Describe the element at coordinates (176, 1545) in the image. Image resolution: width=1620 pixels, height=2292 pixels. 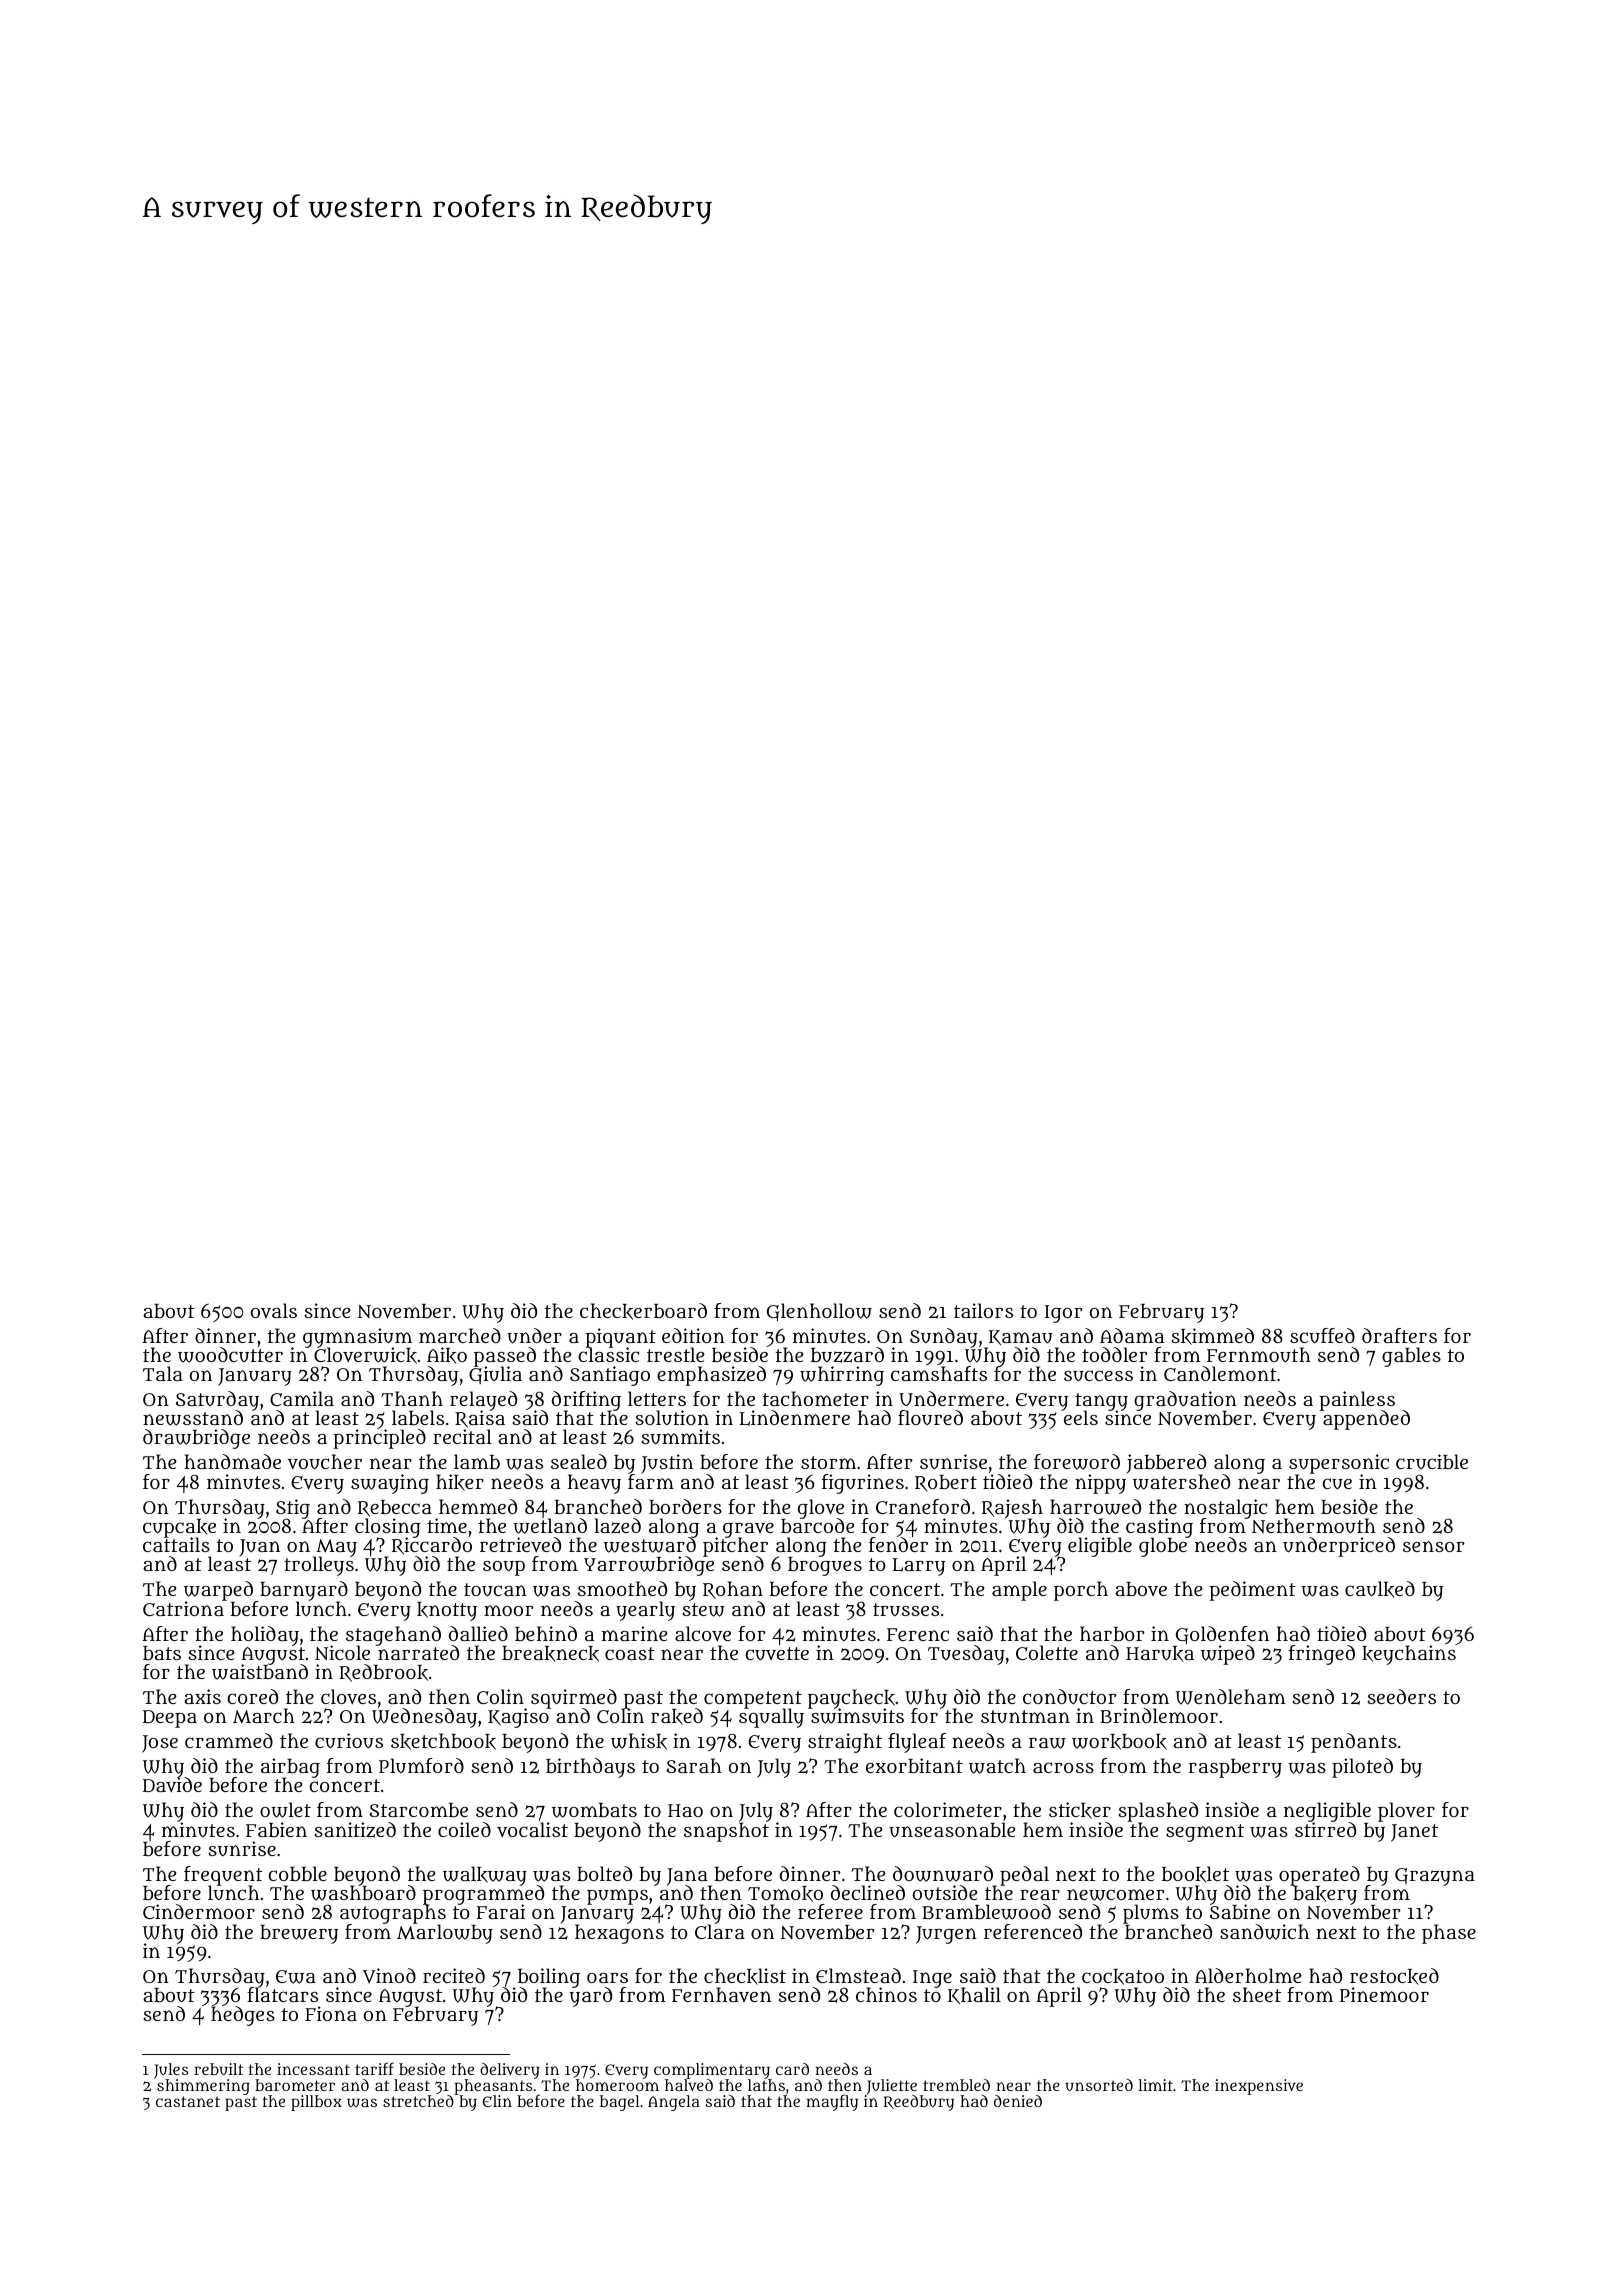
I see `cattails` at that location.
